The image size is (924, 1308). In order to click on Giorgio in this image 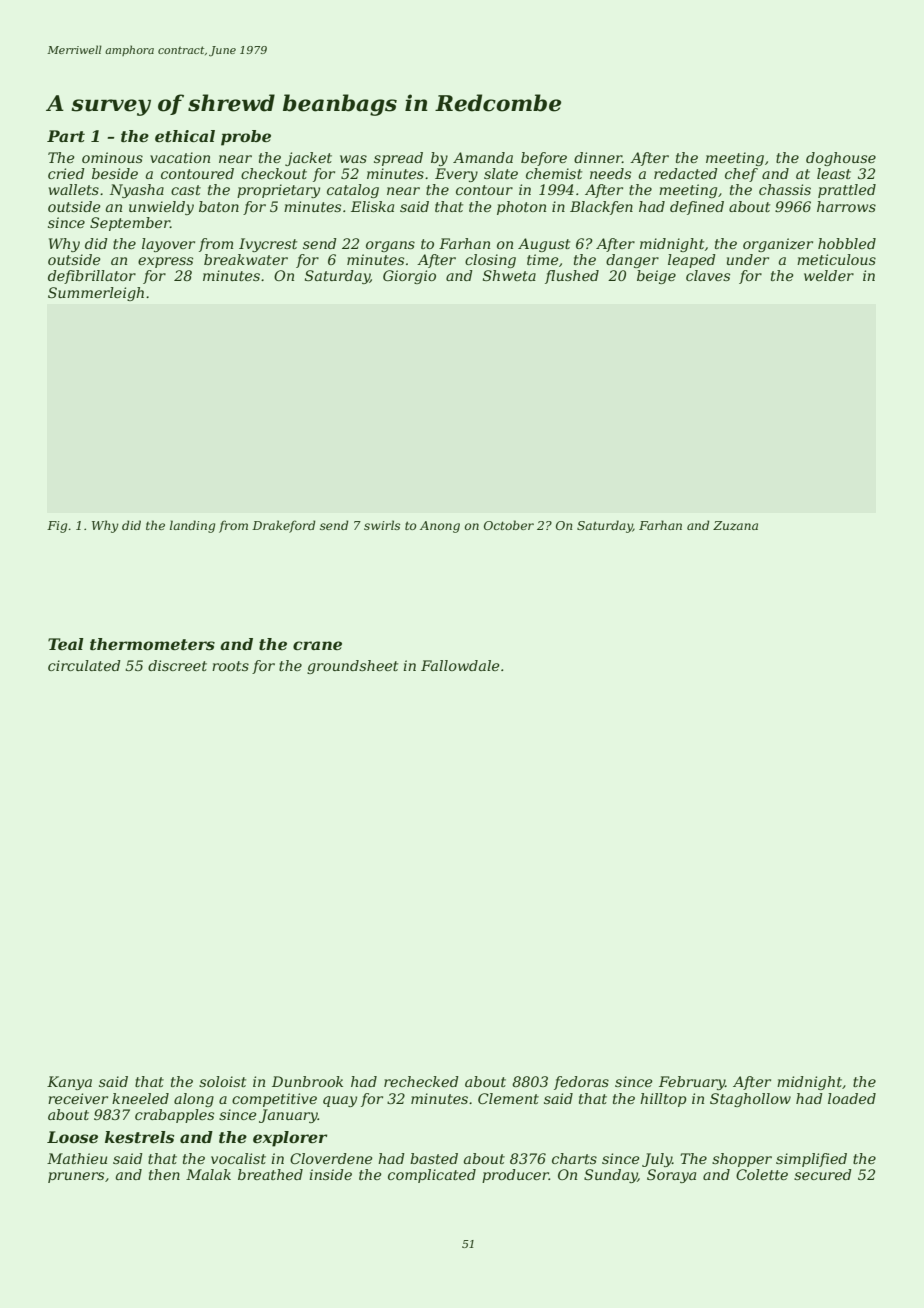, I will do `click(409, 277)`.
